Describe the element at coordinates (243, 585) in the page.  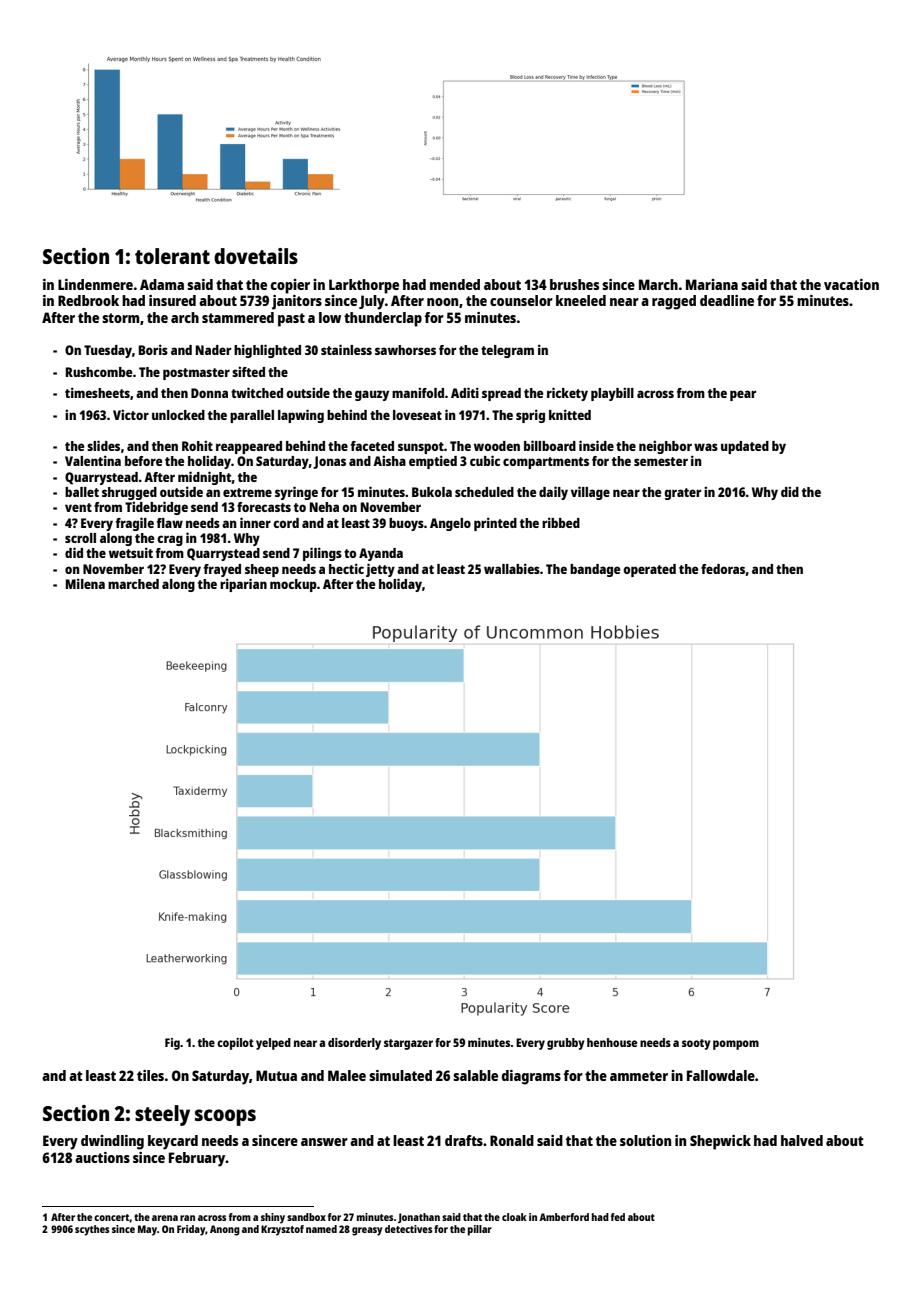
I see `riparian` at that location.
